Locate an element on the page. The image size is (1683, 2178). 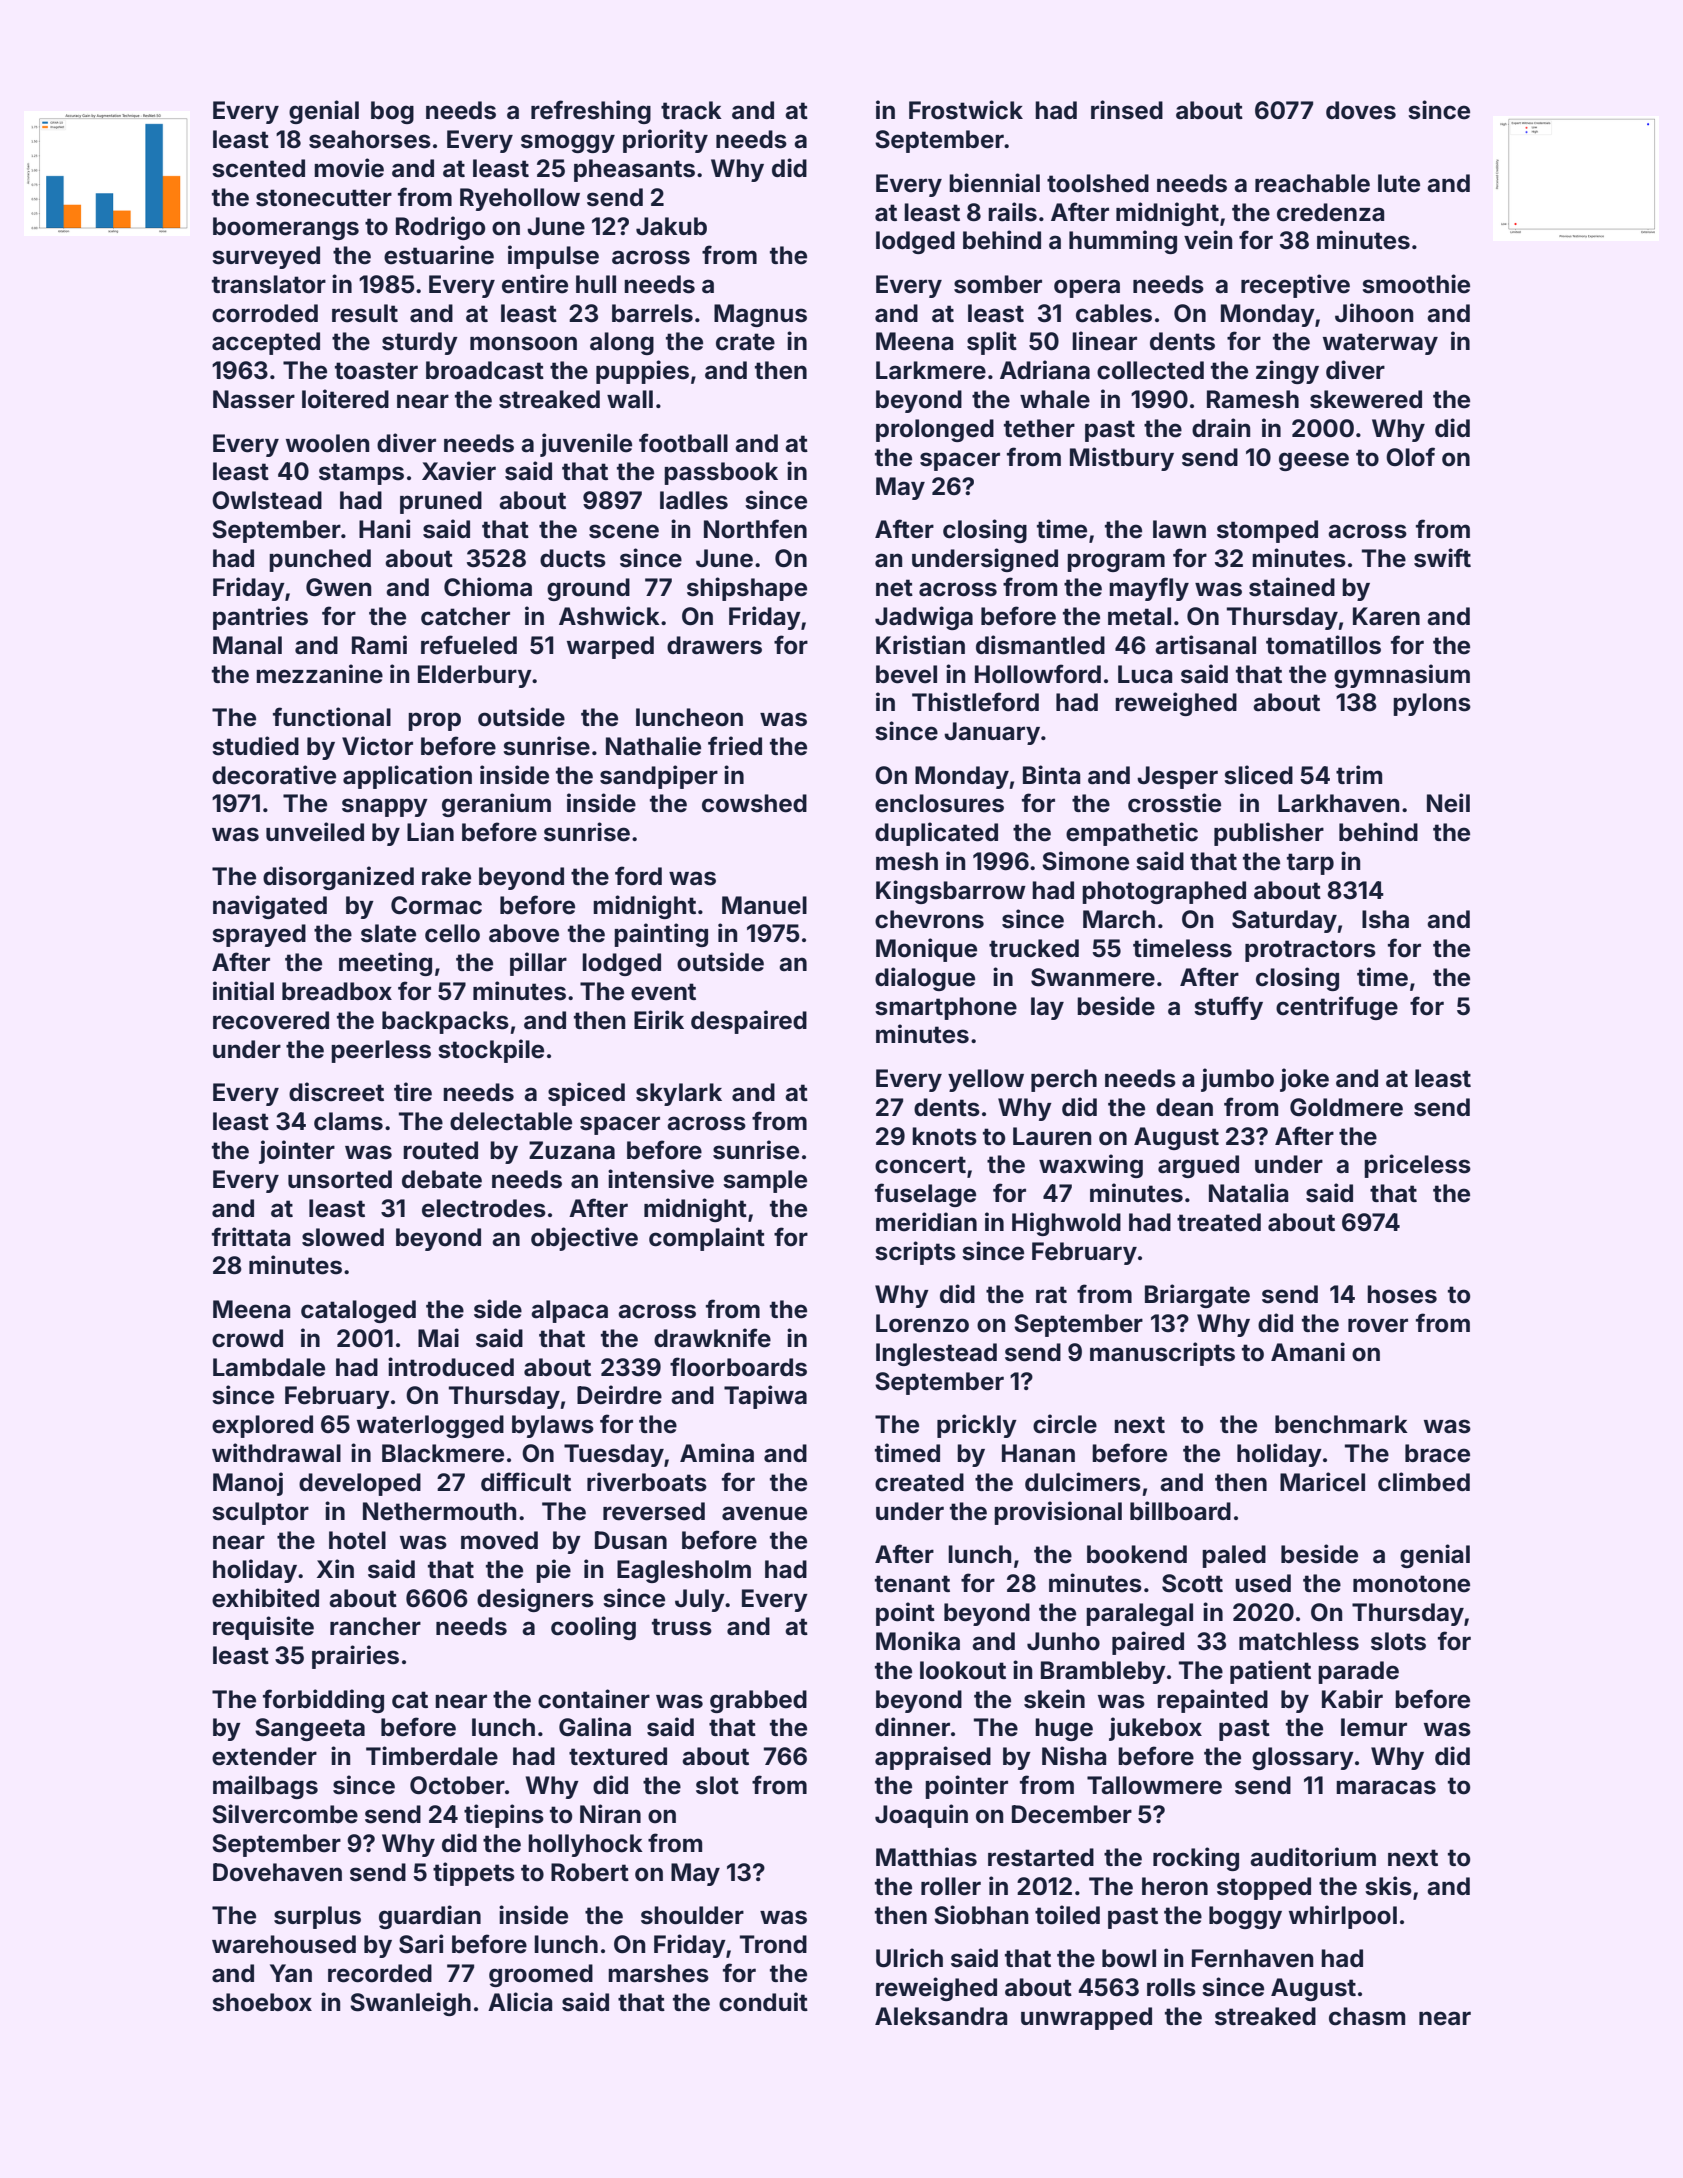
seahorses is located at coordinates (370, 139).
